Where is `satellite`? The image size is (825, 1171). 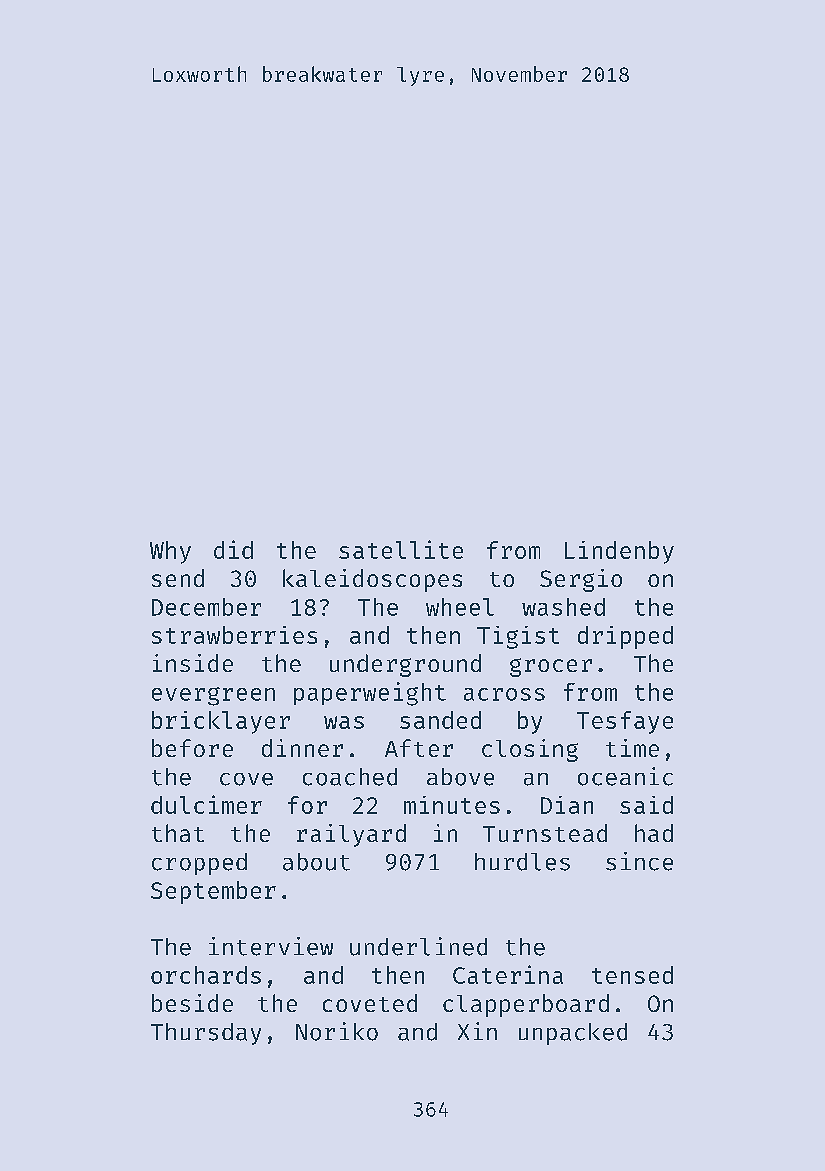 satellite is located at coordinates (401, 549).
